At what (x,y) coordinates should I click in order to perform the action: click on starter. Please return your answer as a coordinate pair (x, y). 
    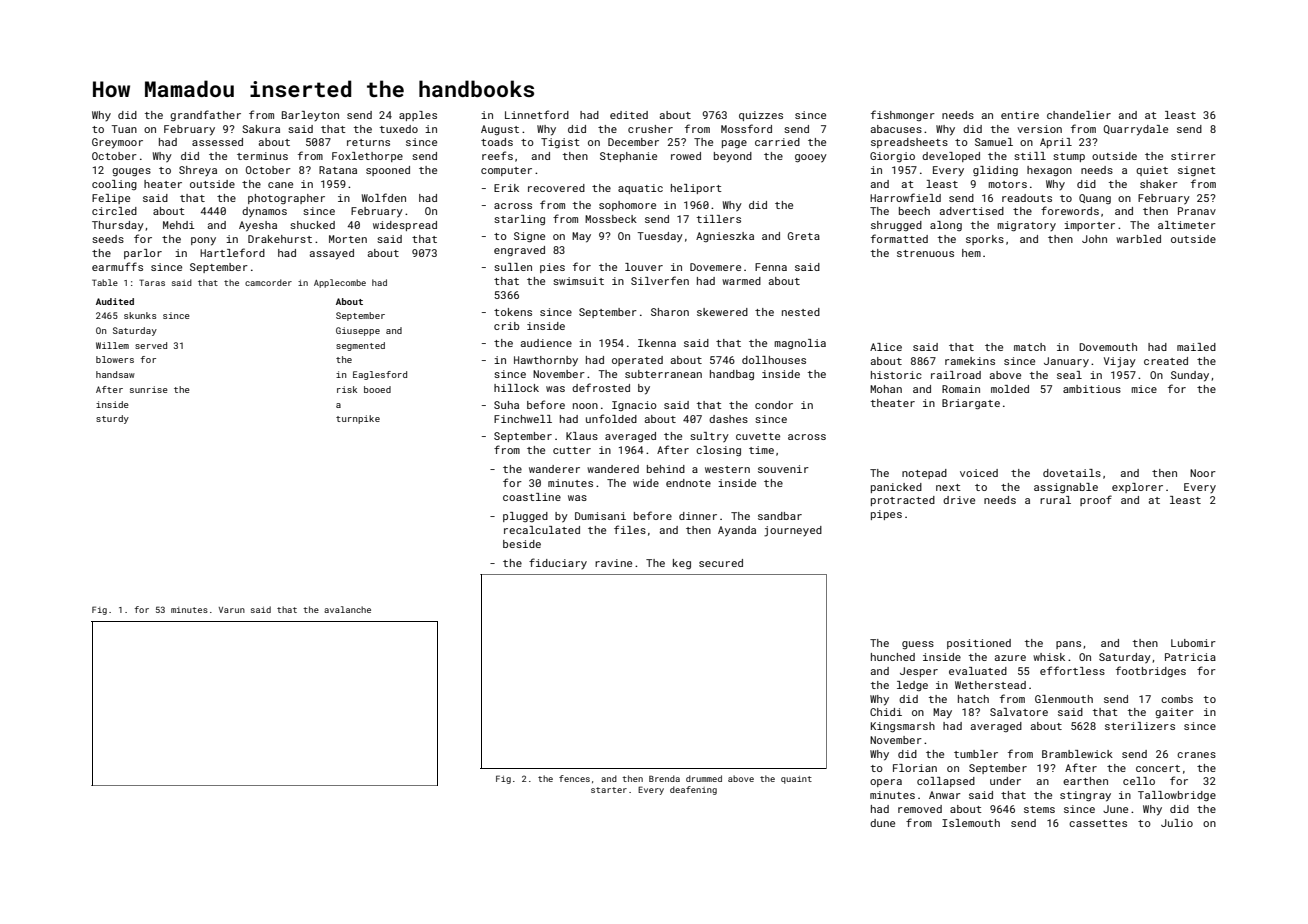
    Looking at the image, I should click on (609, 790).
